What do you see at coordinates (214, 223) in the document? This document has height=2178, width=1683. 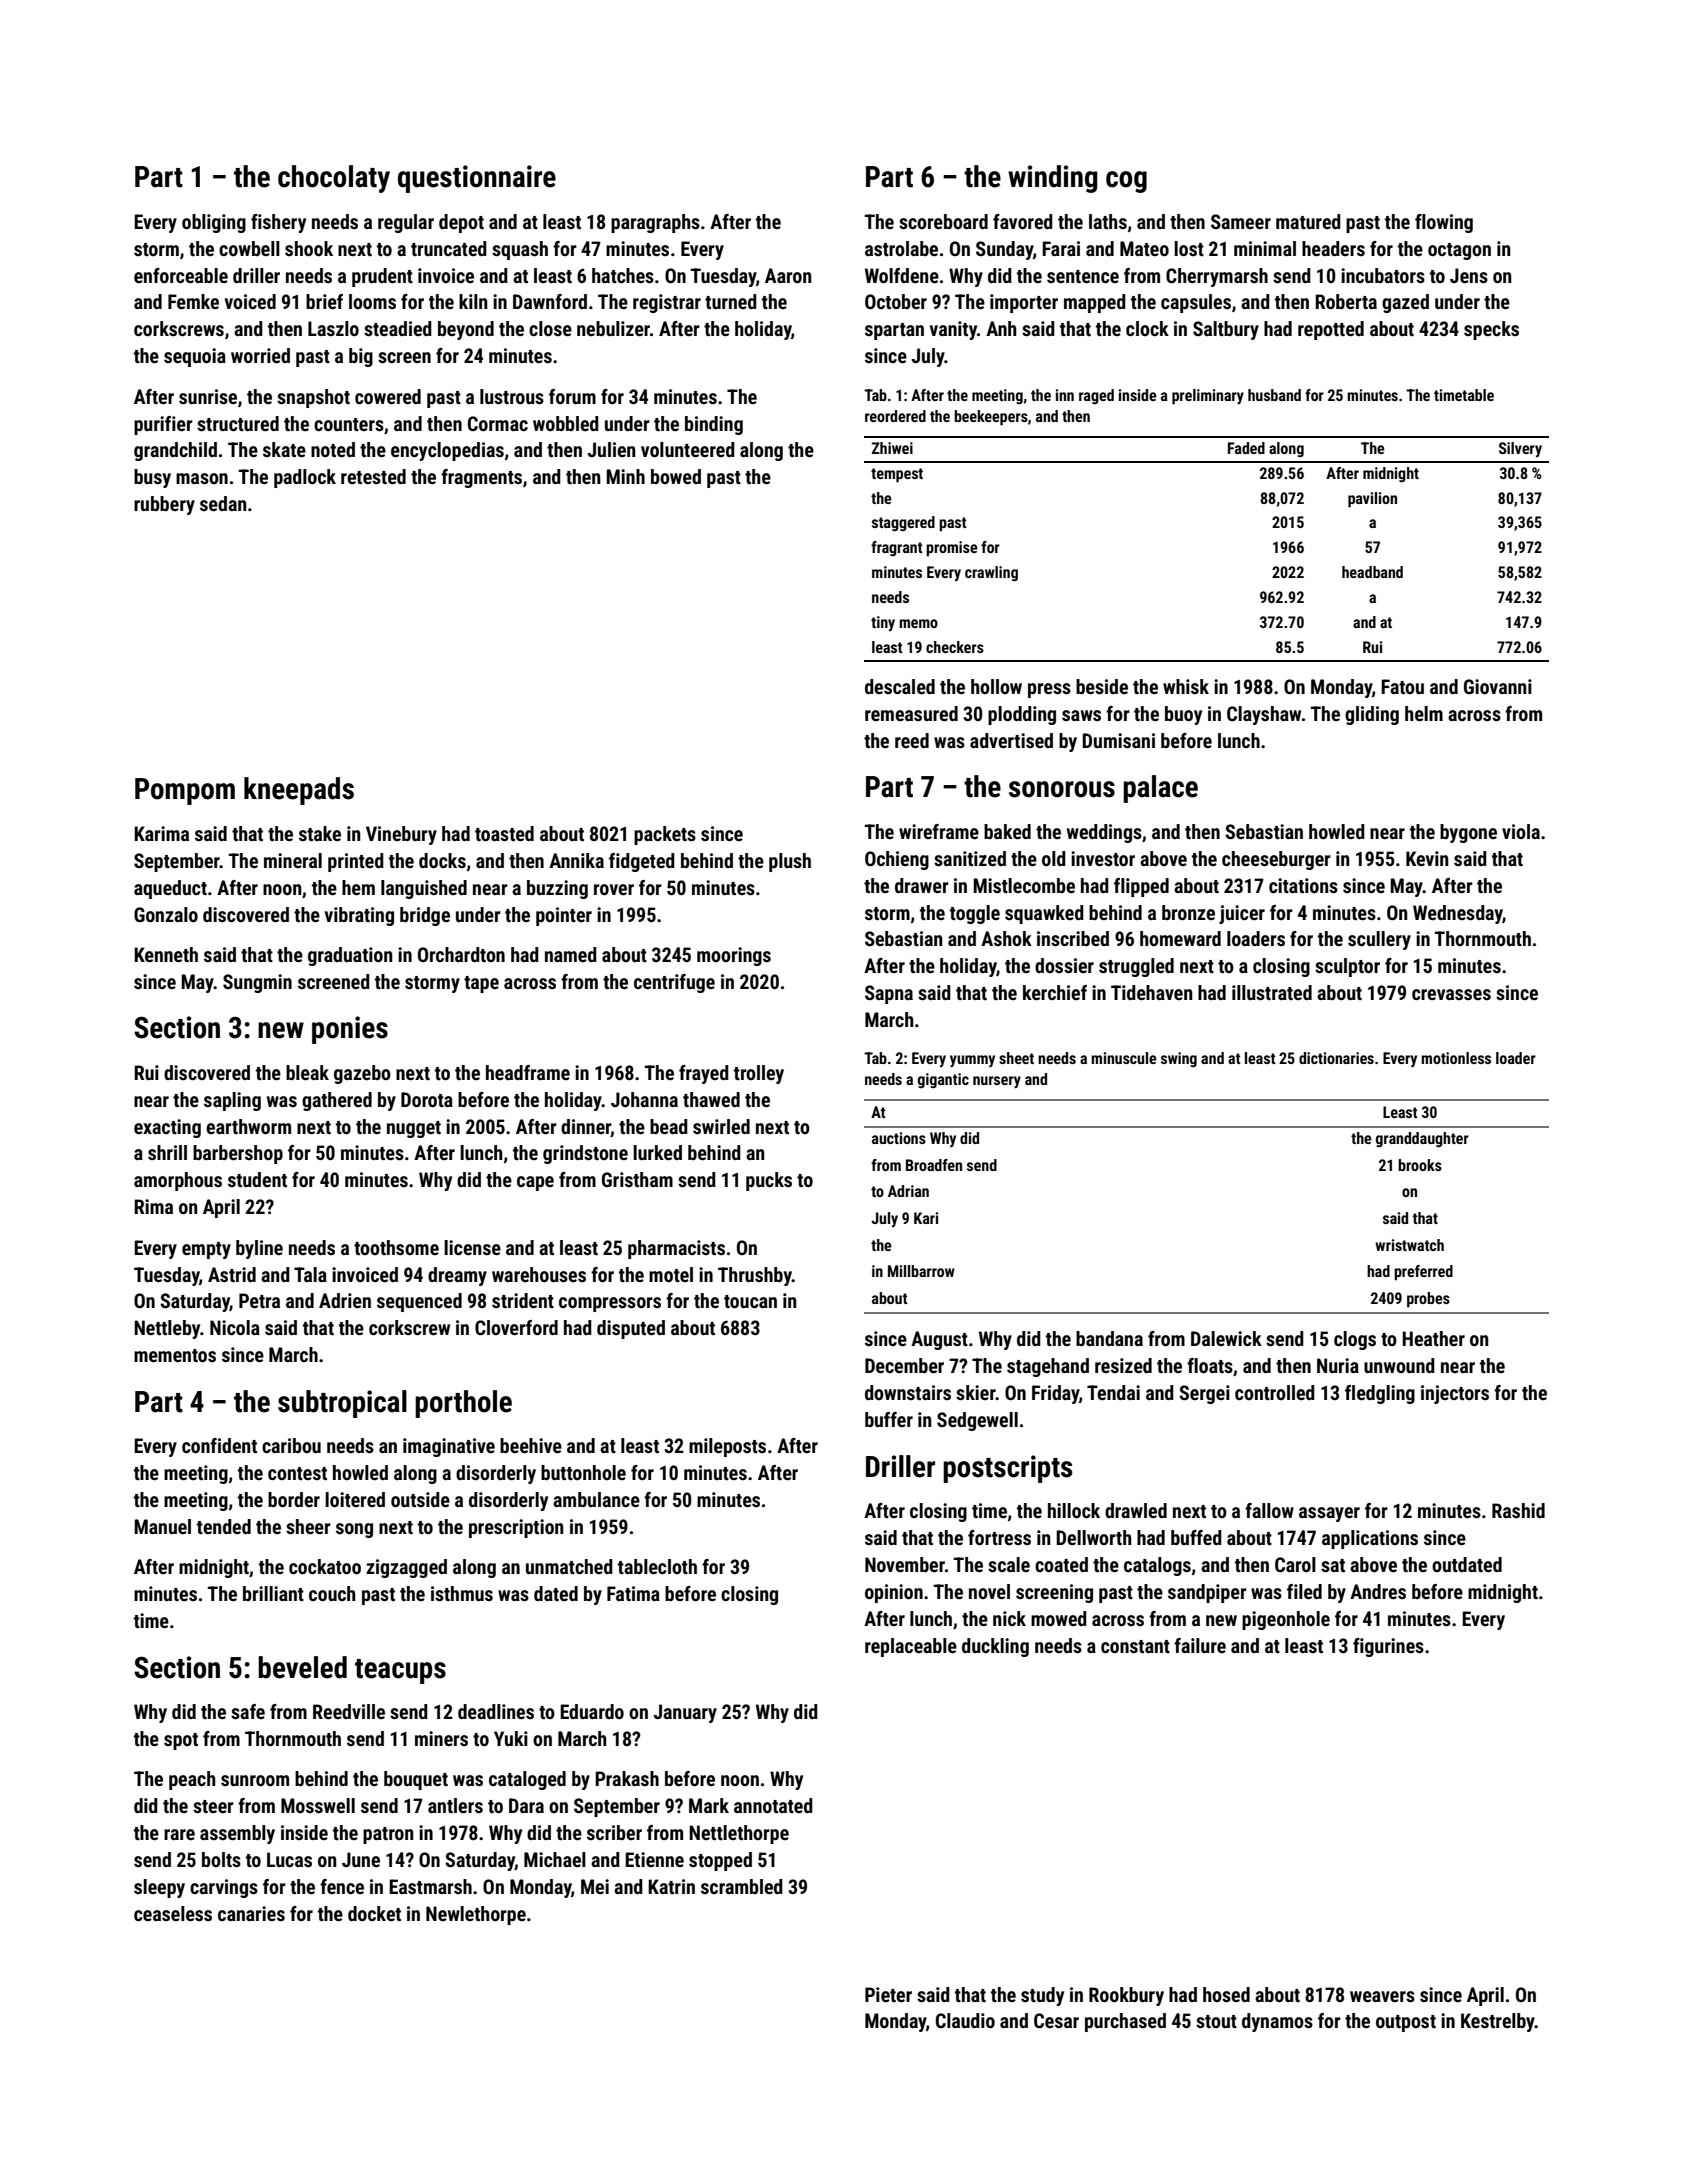 I see `obliging` at bounding box center [214, 223].
